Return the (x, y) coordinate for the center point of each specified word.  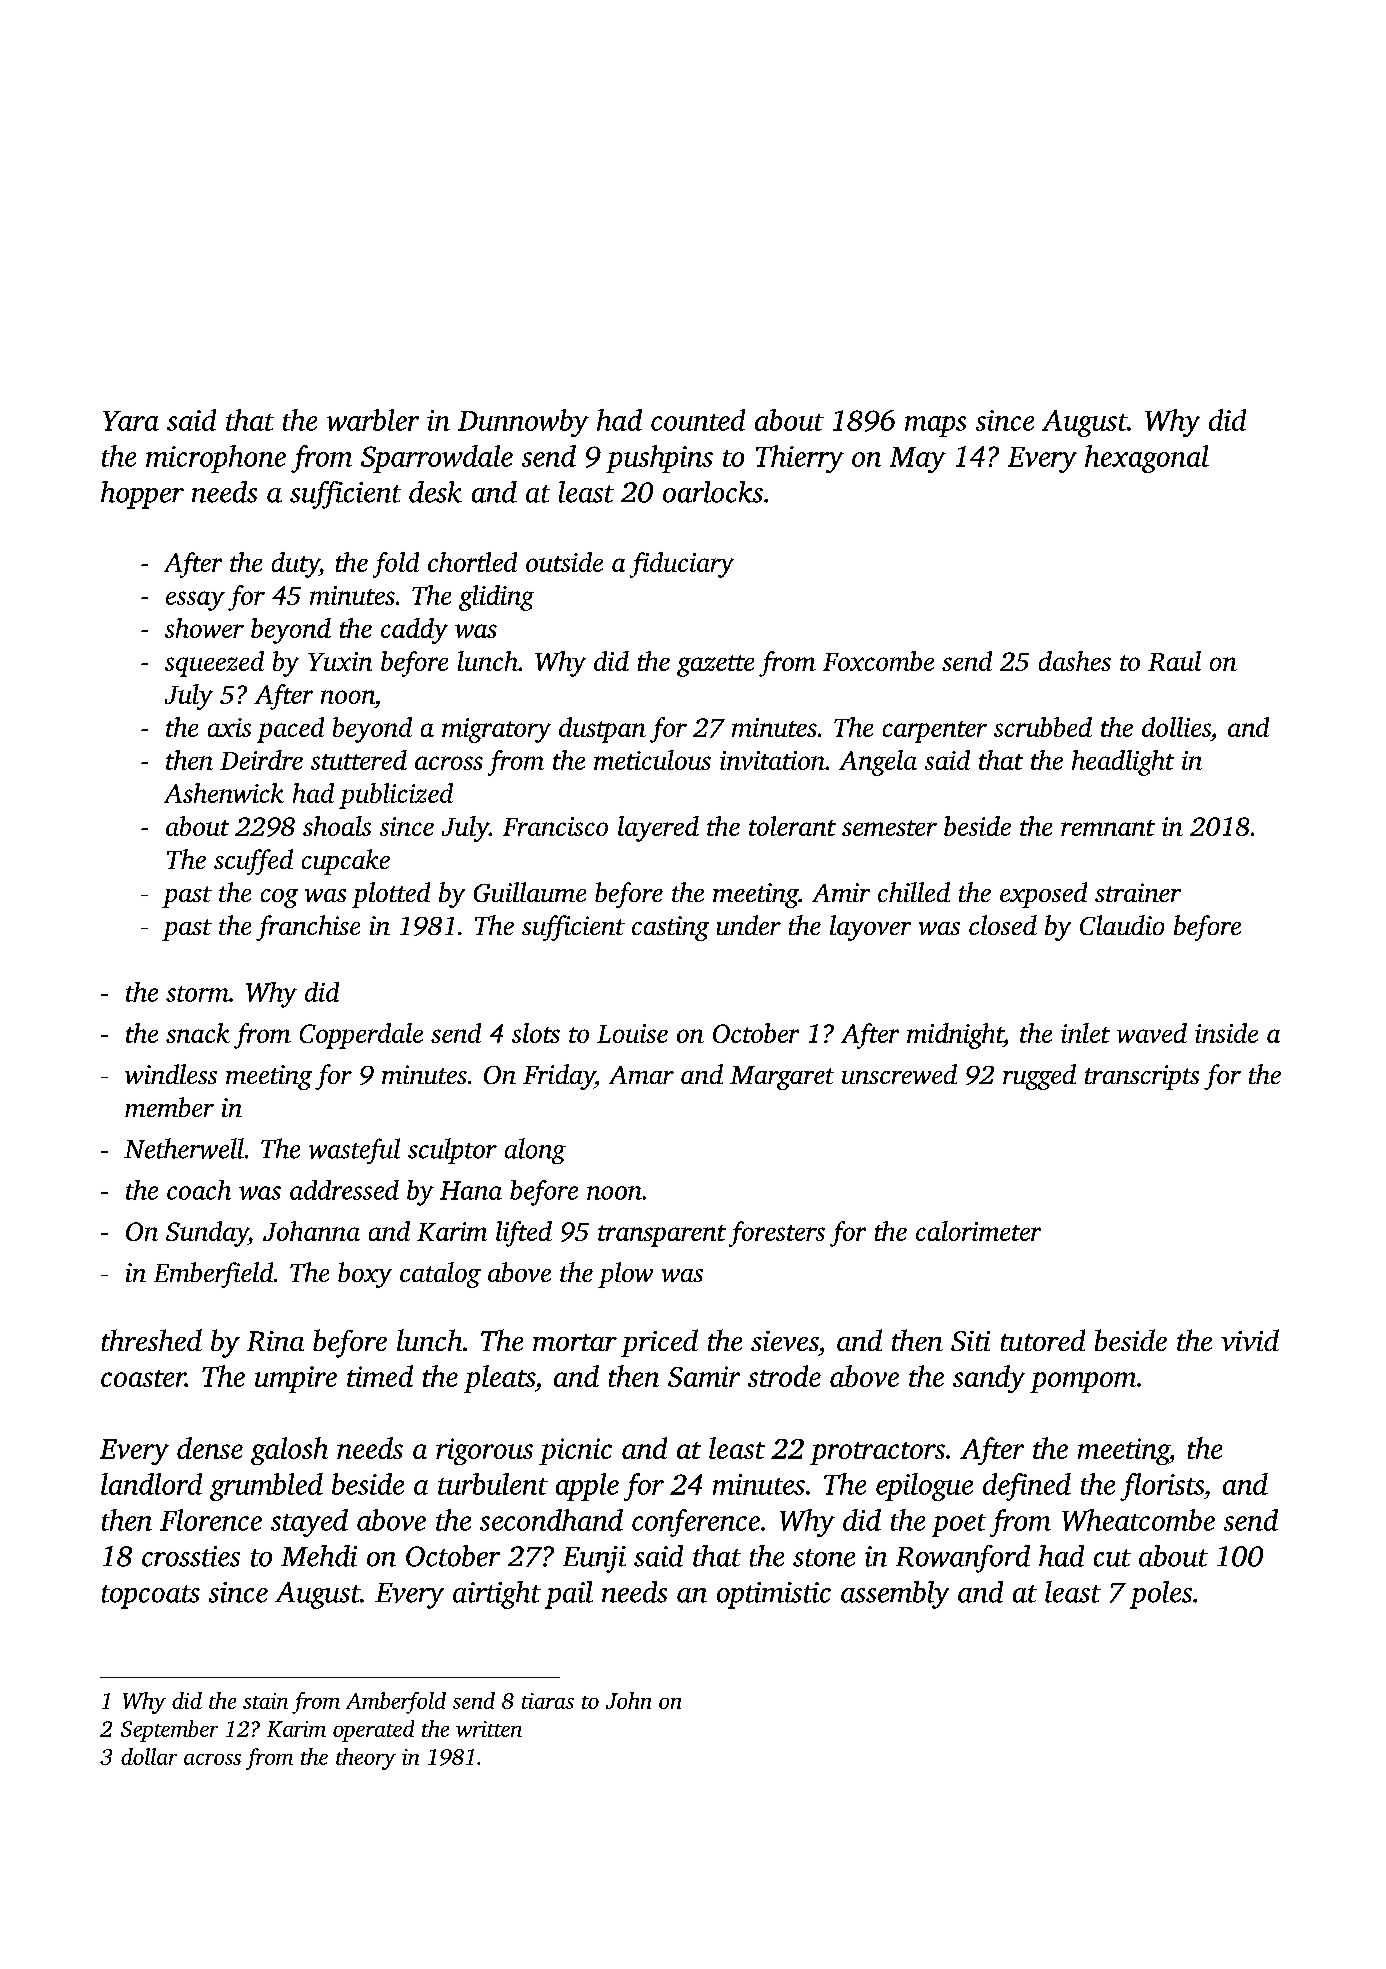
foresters (777, 1234)
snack (198, 1033)
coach (199, 1190)
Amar (641, 1075)
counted (698, 420)
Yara (131, 421)
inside (1226, 1033)
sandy (989, 1379)
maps (935, 426)
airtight (497, 1595)
